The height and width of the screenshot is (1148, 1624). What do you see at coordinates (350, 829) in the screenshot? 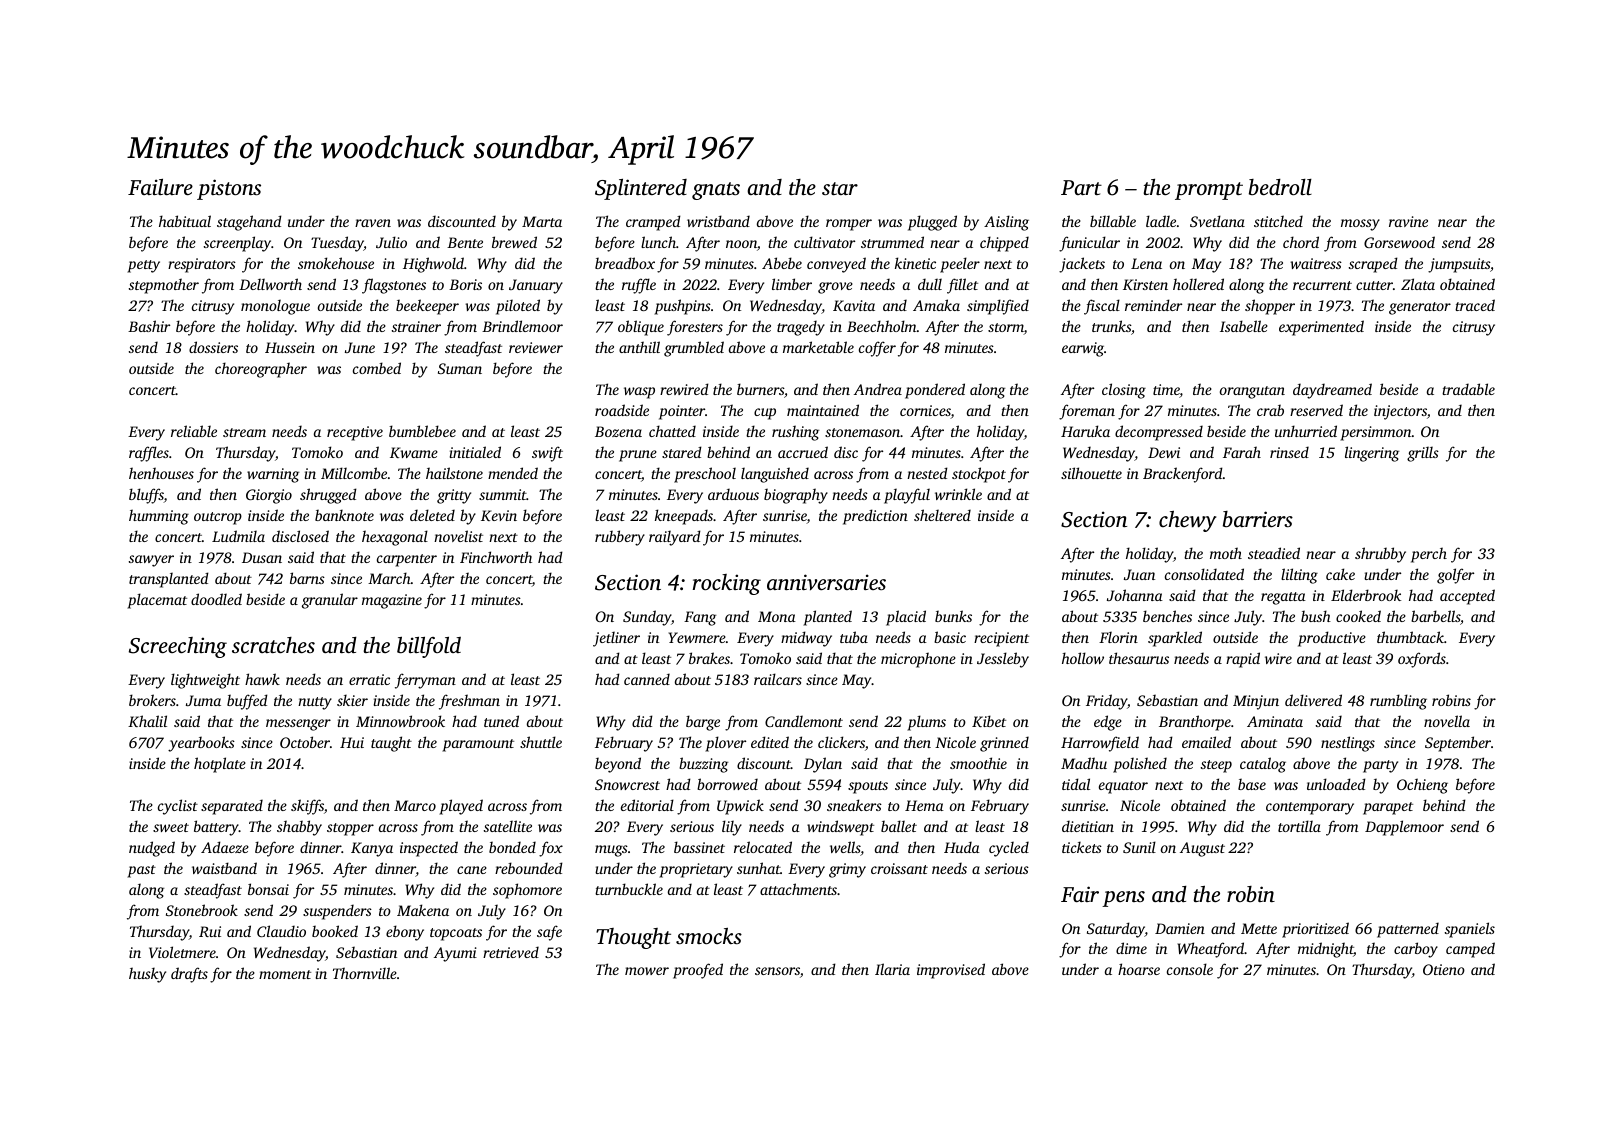
I see `stopper` at bounding box center [350, 829].
